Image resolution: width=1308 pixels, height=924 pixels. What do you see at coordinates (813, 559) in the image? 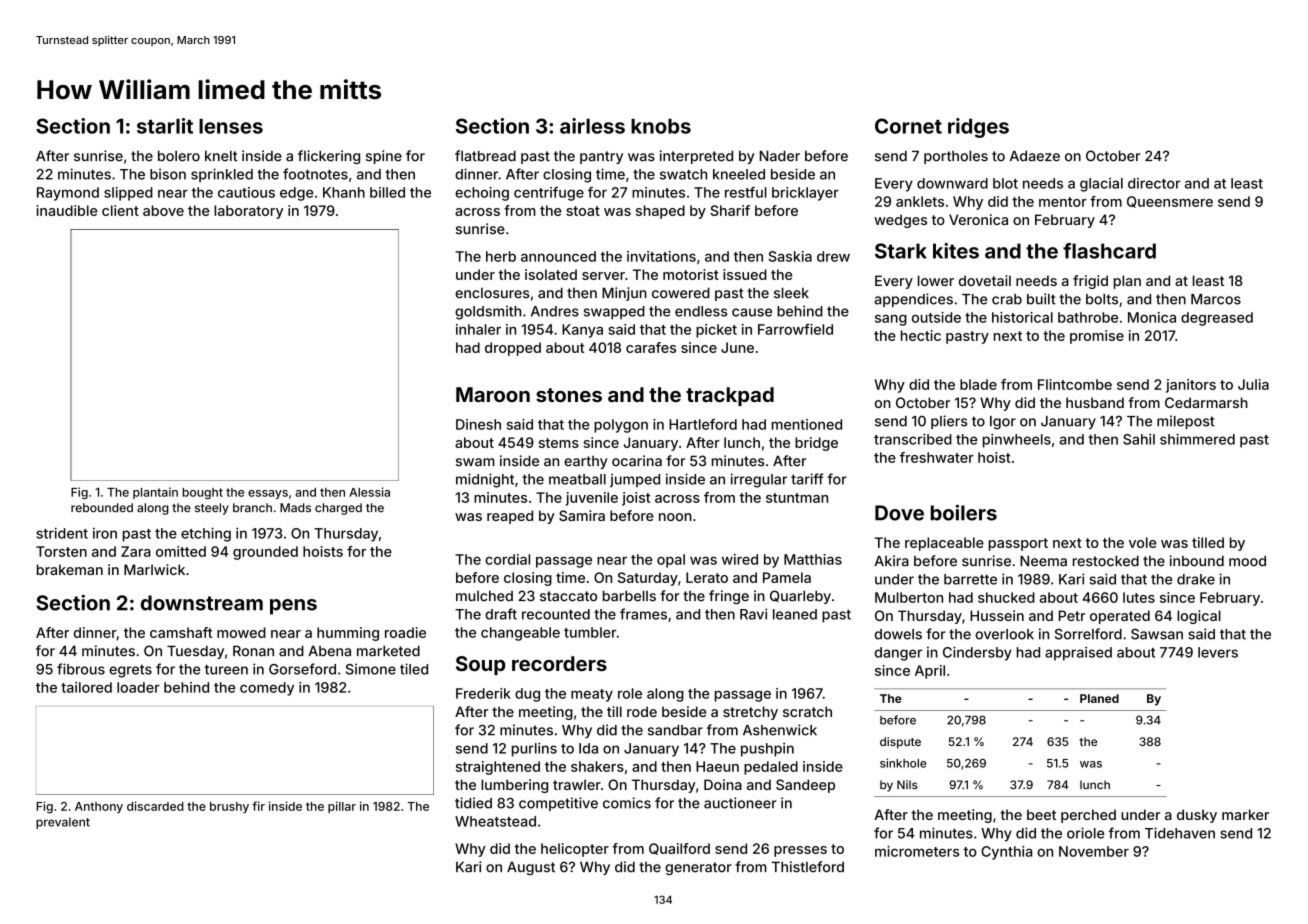
I see `Matthias` at bounding box center [813, 559].
